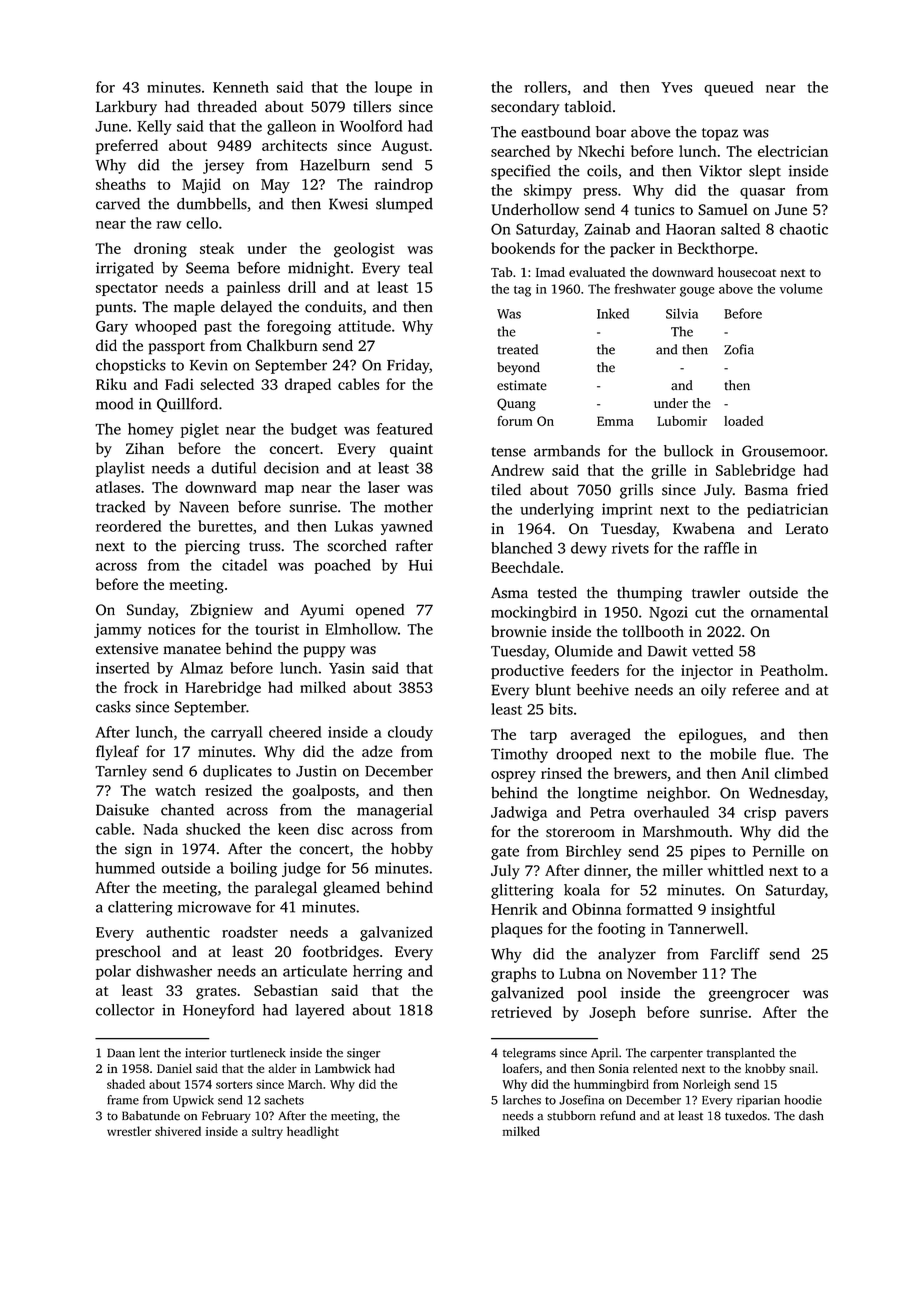  I want to click on teal, so click(420, 268).
